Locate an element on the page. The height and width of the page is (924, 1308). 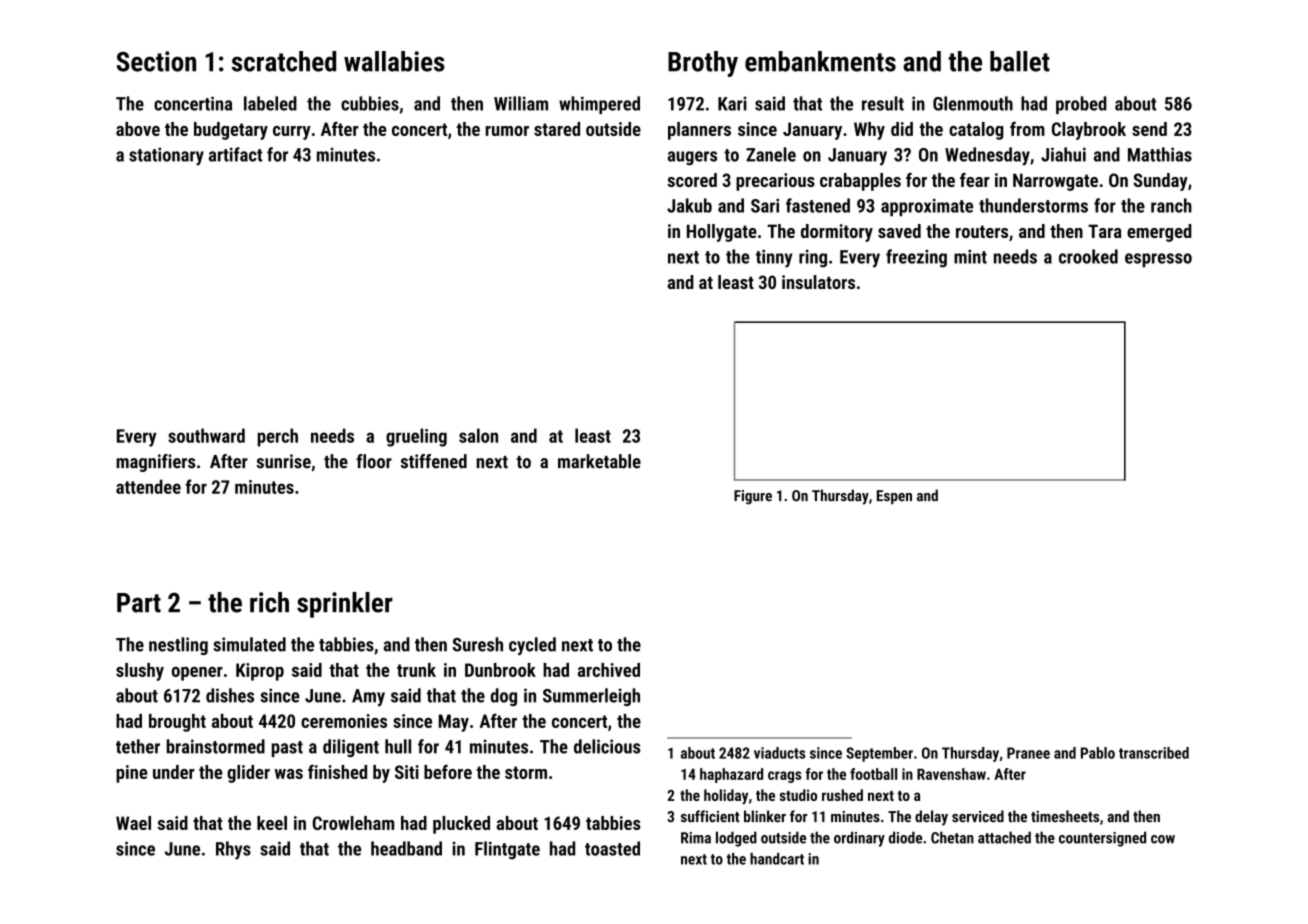
ranch is located at coordinates (1171, 205).
